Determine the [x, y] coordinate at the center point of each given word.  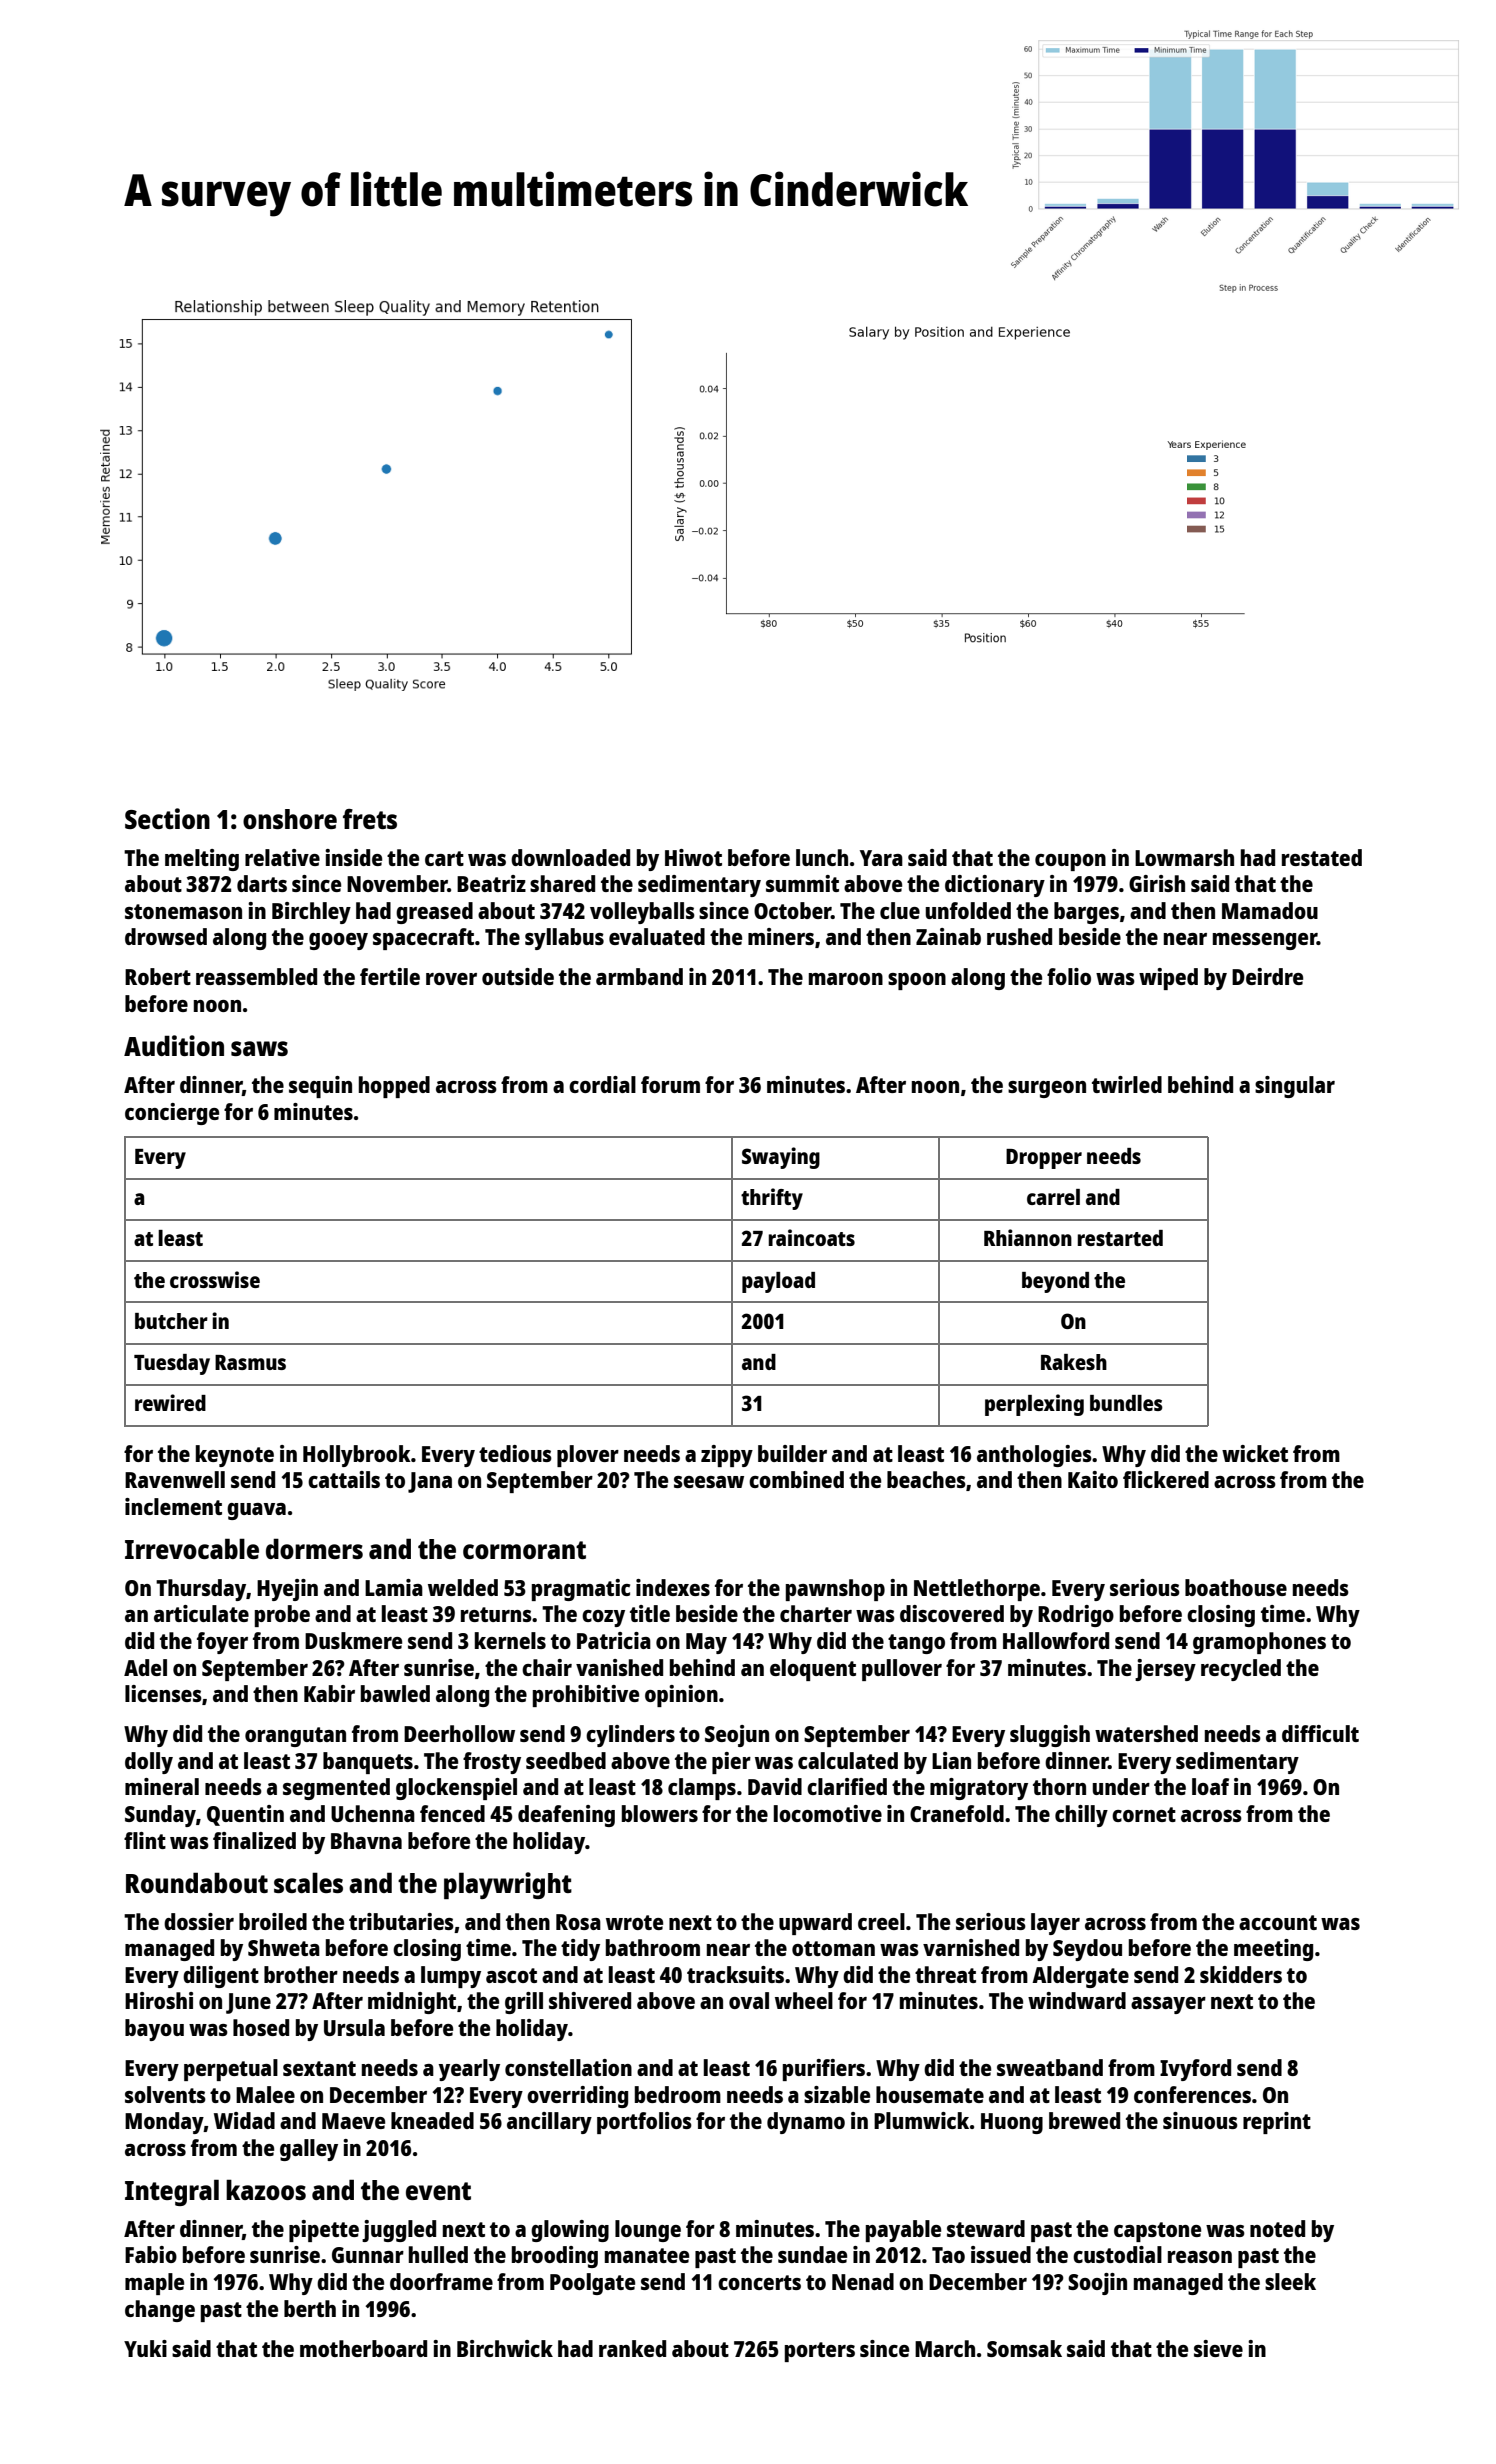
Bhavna [366, 1840]
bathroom [653, 1947]
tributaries [401, 1921]
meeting [1273, 1950]
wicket [1255, 1453]
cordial [602, 1084]
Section [167, 818]
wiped [1168, 979]
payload [778, 1282]
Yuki [145, 2348]
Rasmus [250, 1362]
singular [1295, 1087]
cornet [1144, 1814]
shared [562, 883]
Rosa [578, 1922]
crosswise [215, 1279]
